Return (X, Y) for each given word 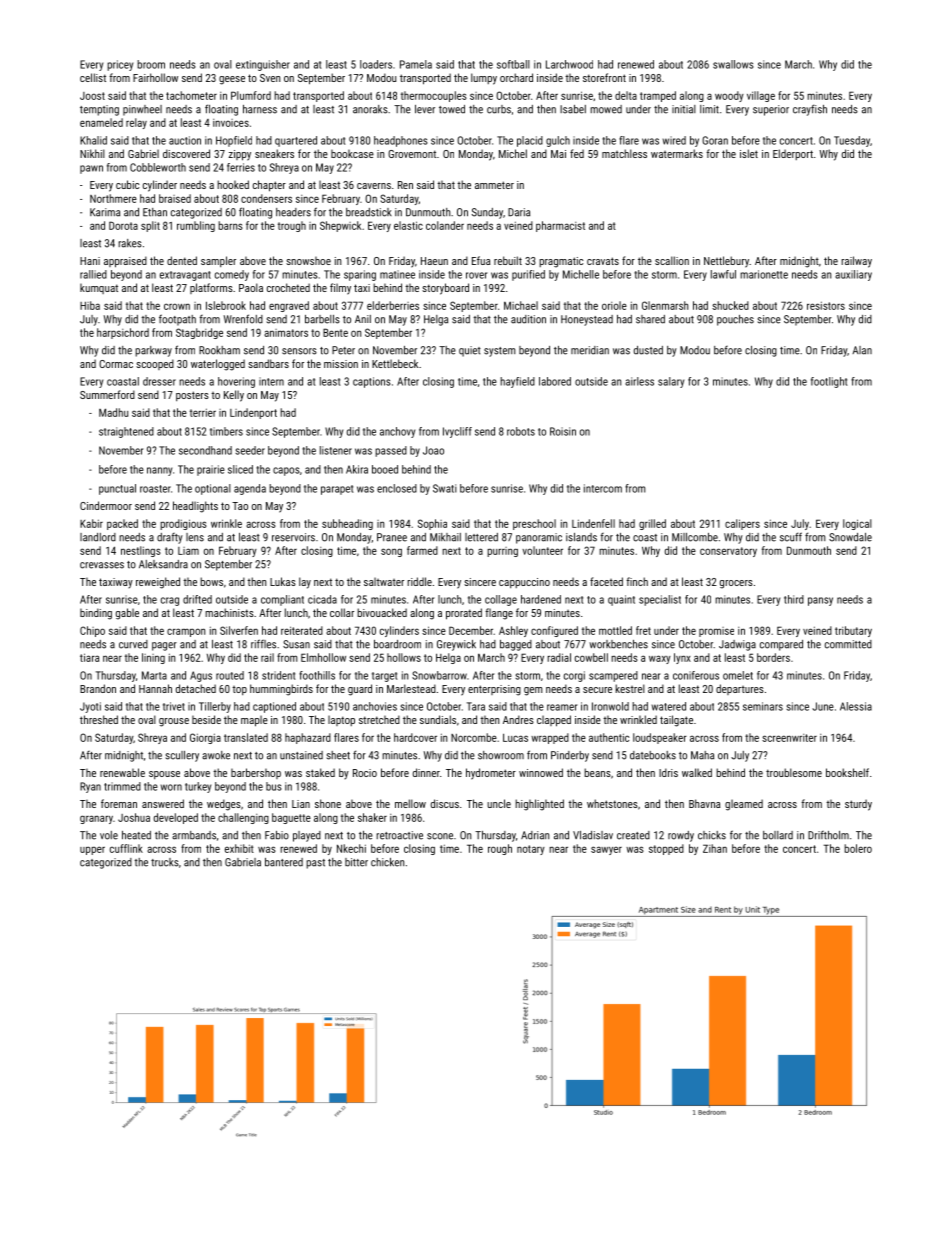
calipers (742, 524)
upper (92, 850)
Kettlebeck (395, 363)
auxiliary (853, 275)
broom (151, 64)
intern (271, 381)
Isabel (573, 109)
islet (749, 153)
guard (360, 690)
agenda (250, 489)
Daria (519, 212)
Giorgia (205, 738)
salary (671, 382)
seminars (763, 706)
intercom (603, 488)
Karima (105, 212)
